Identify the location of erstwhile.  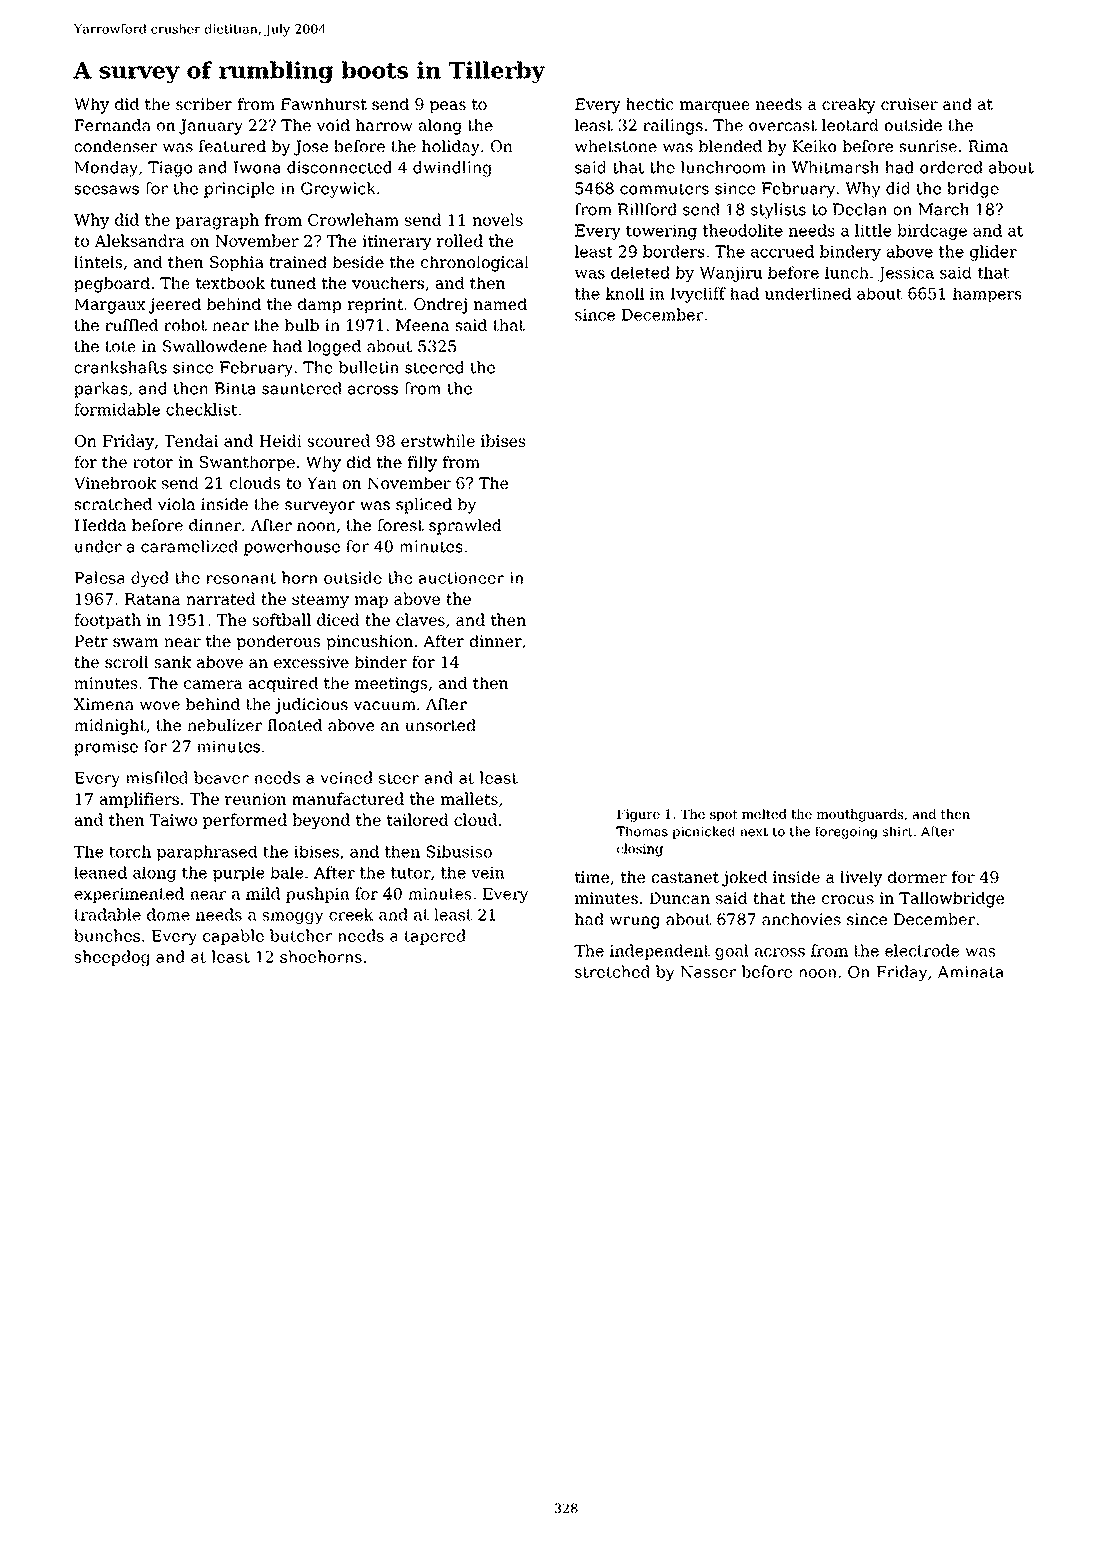
(438, 440).
